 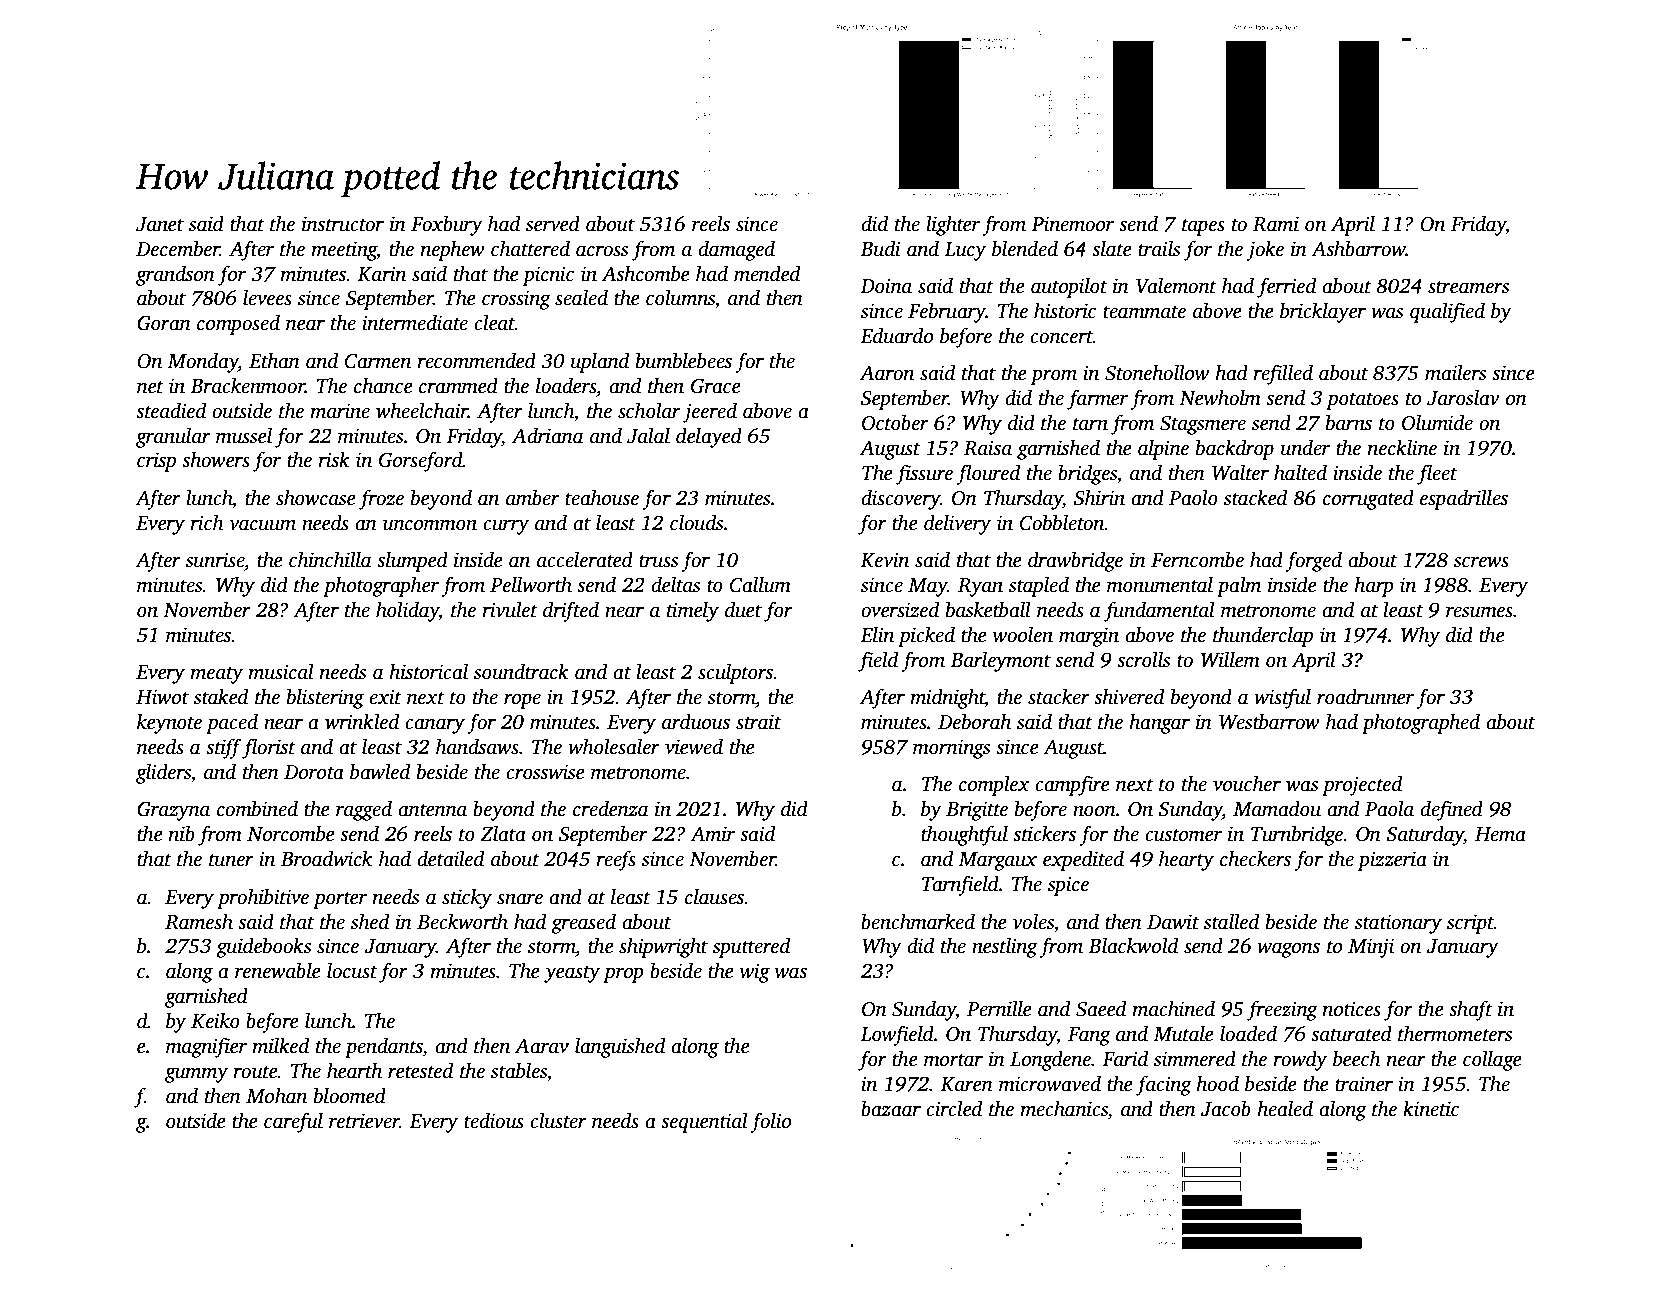 What do you see at coordinates (1492, 1060) in the document?
I see `collage` at bounding box center [1492, 1060].
